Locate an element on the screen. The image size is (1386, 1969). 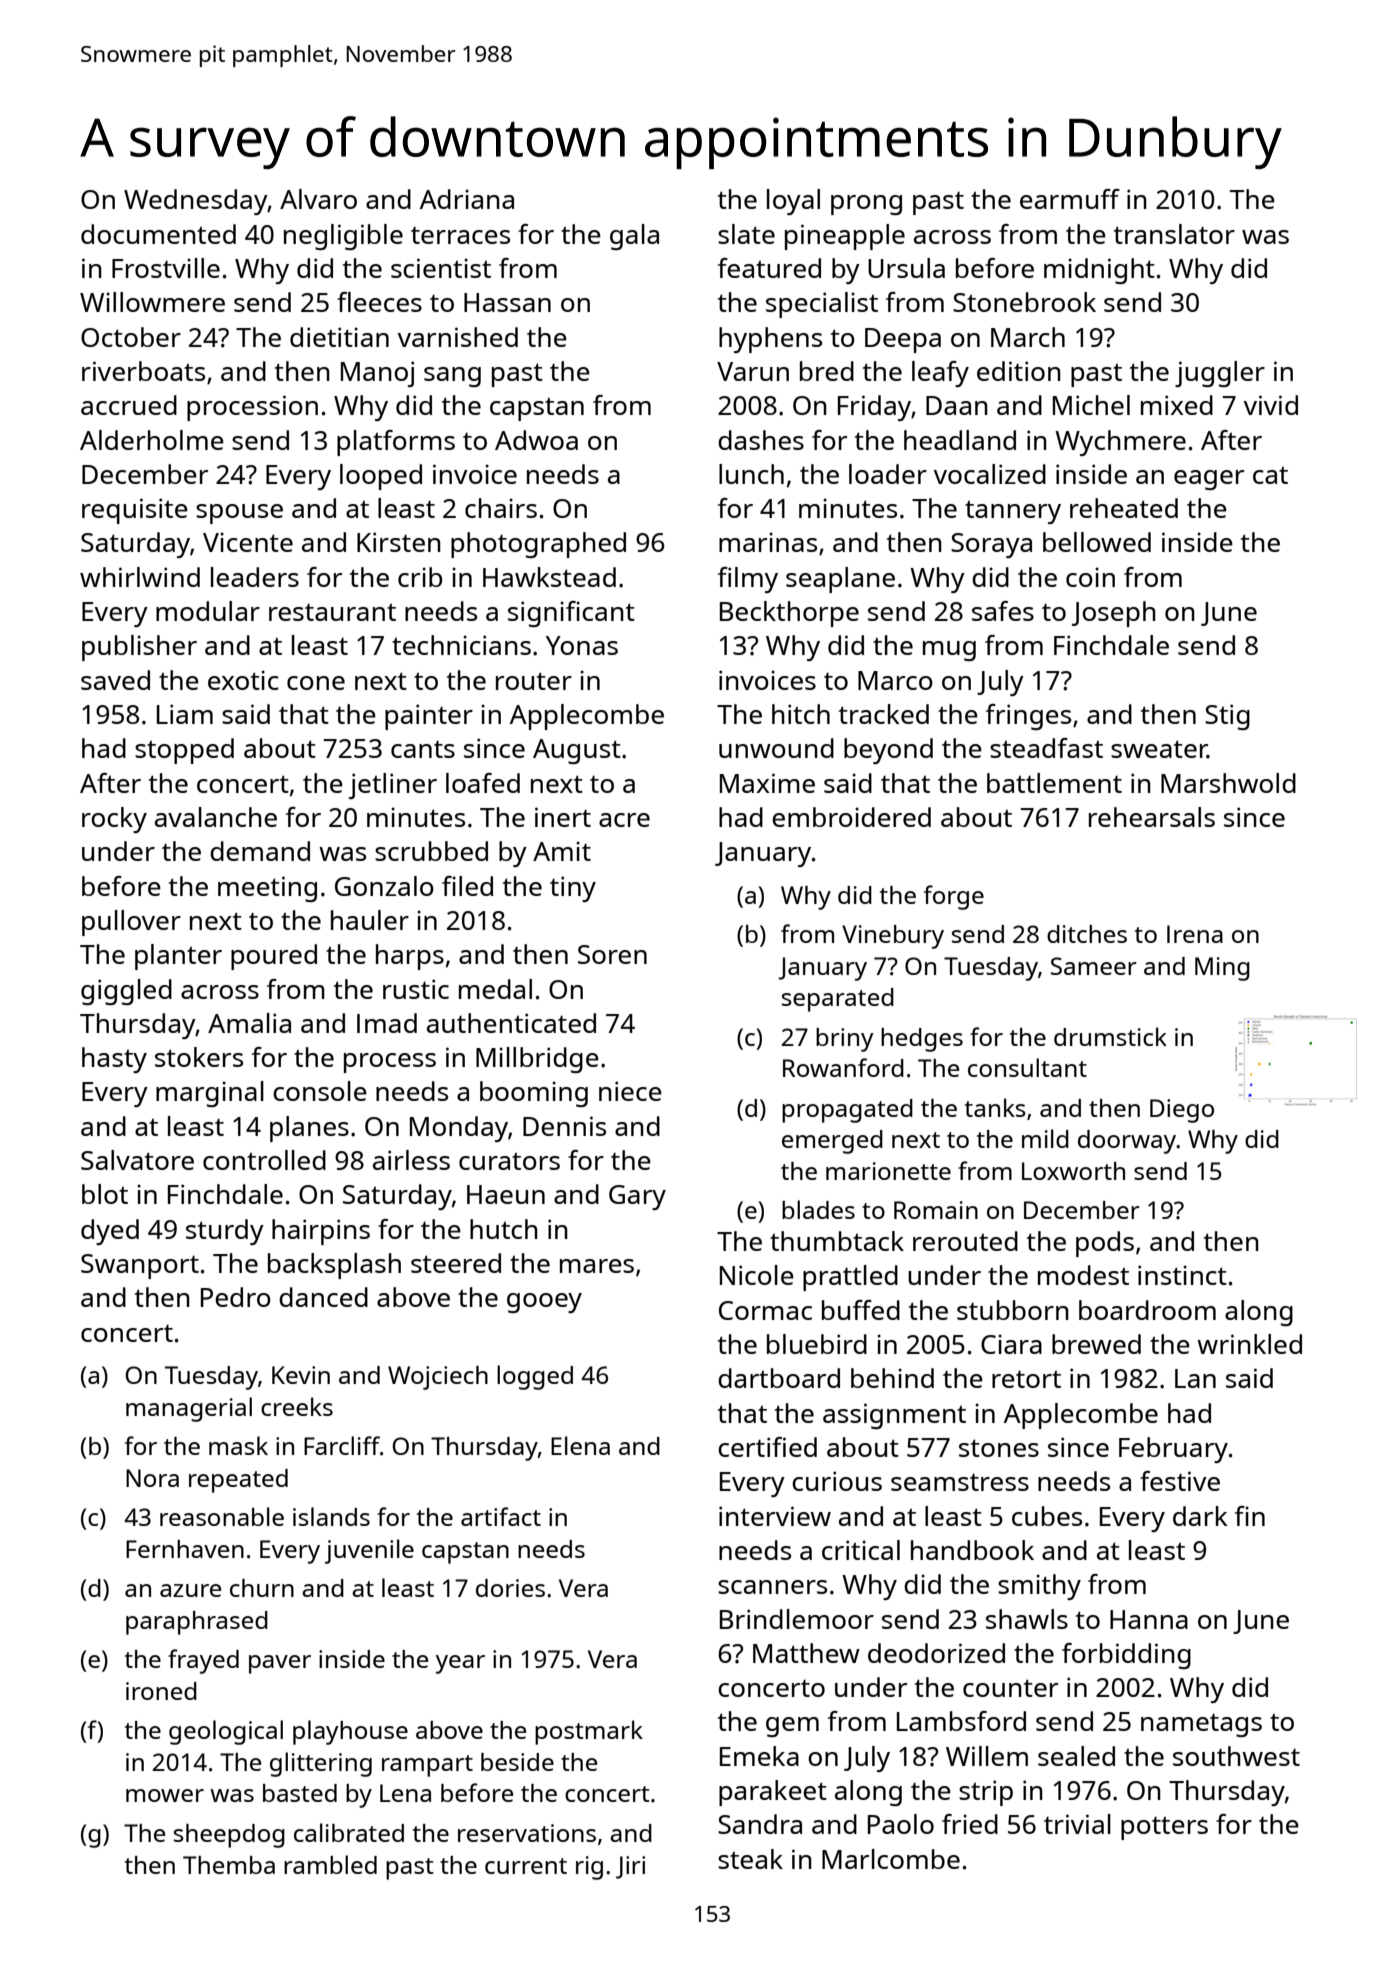
Hanna is located at coordinates (1149, 1619).
